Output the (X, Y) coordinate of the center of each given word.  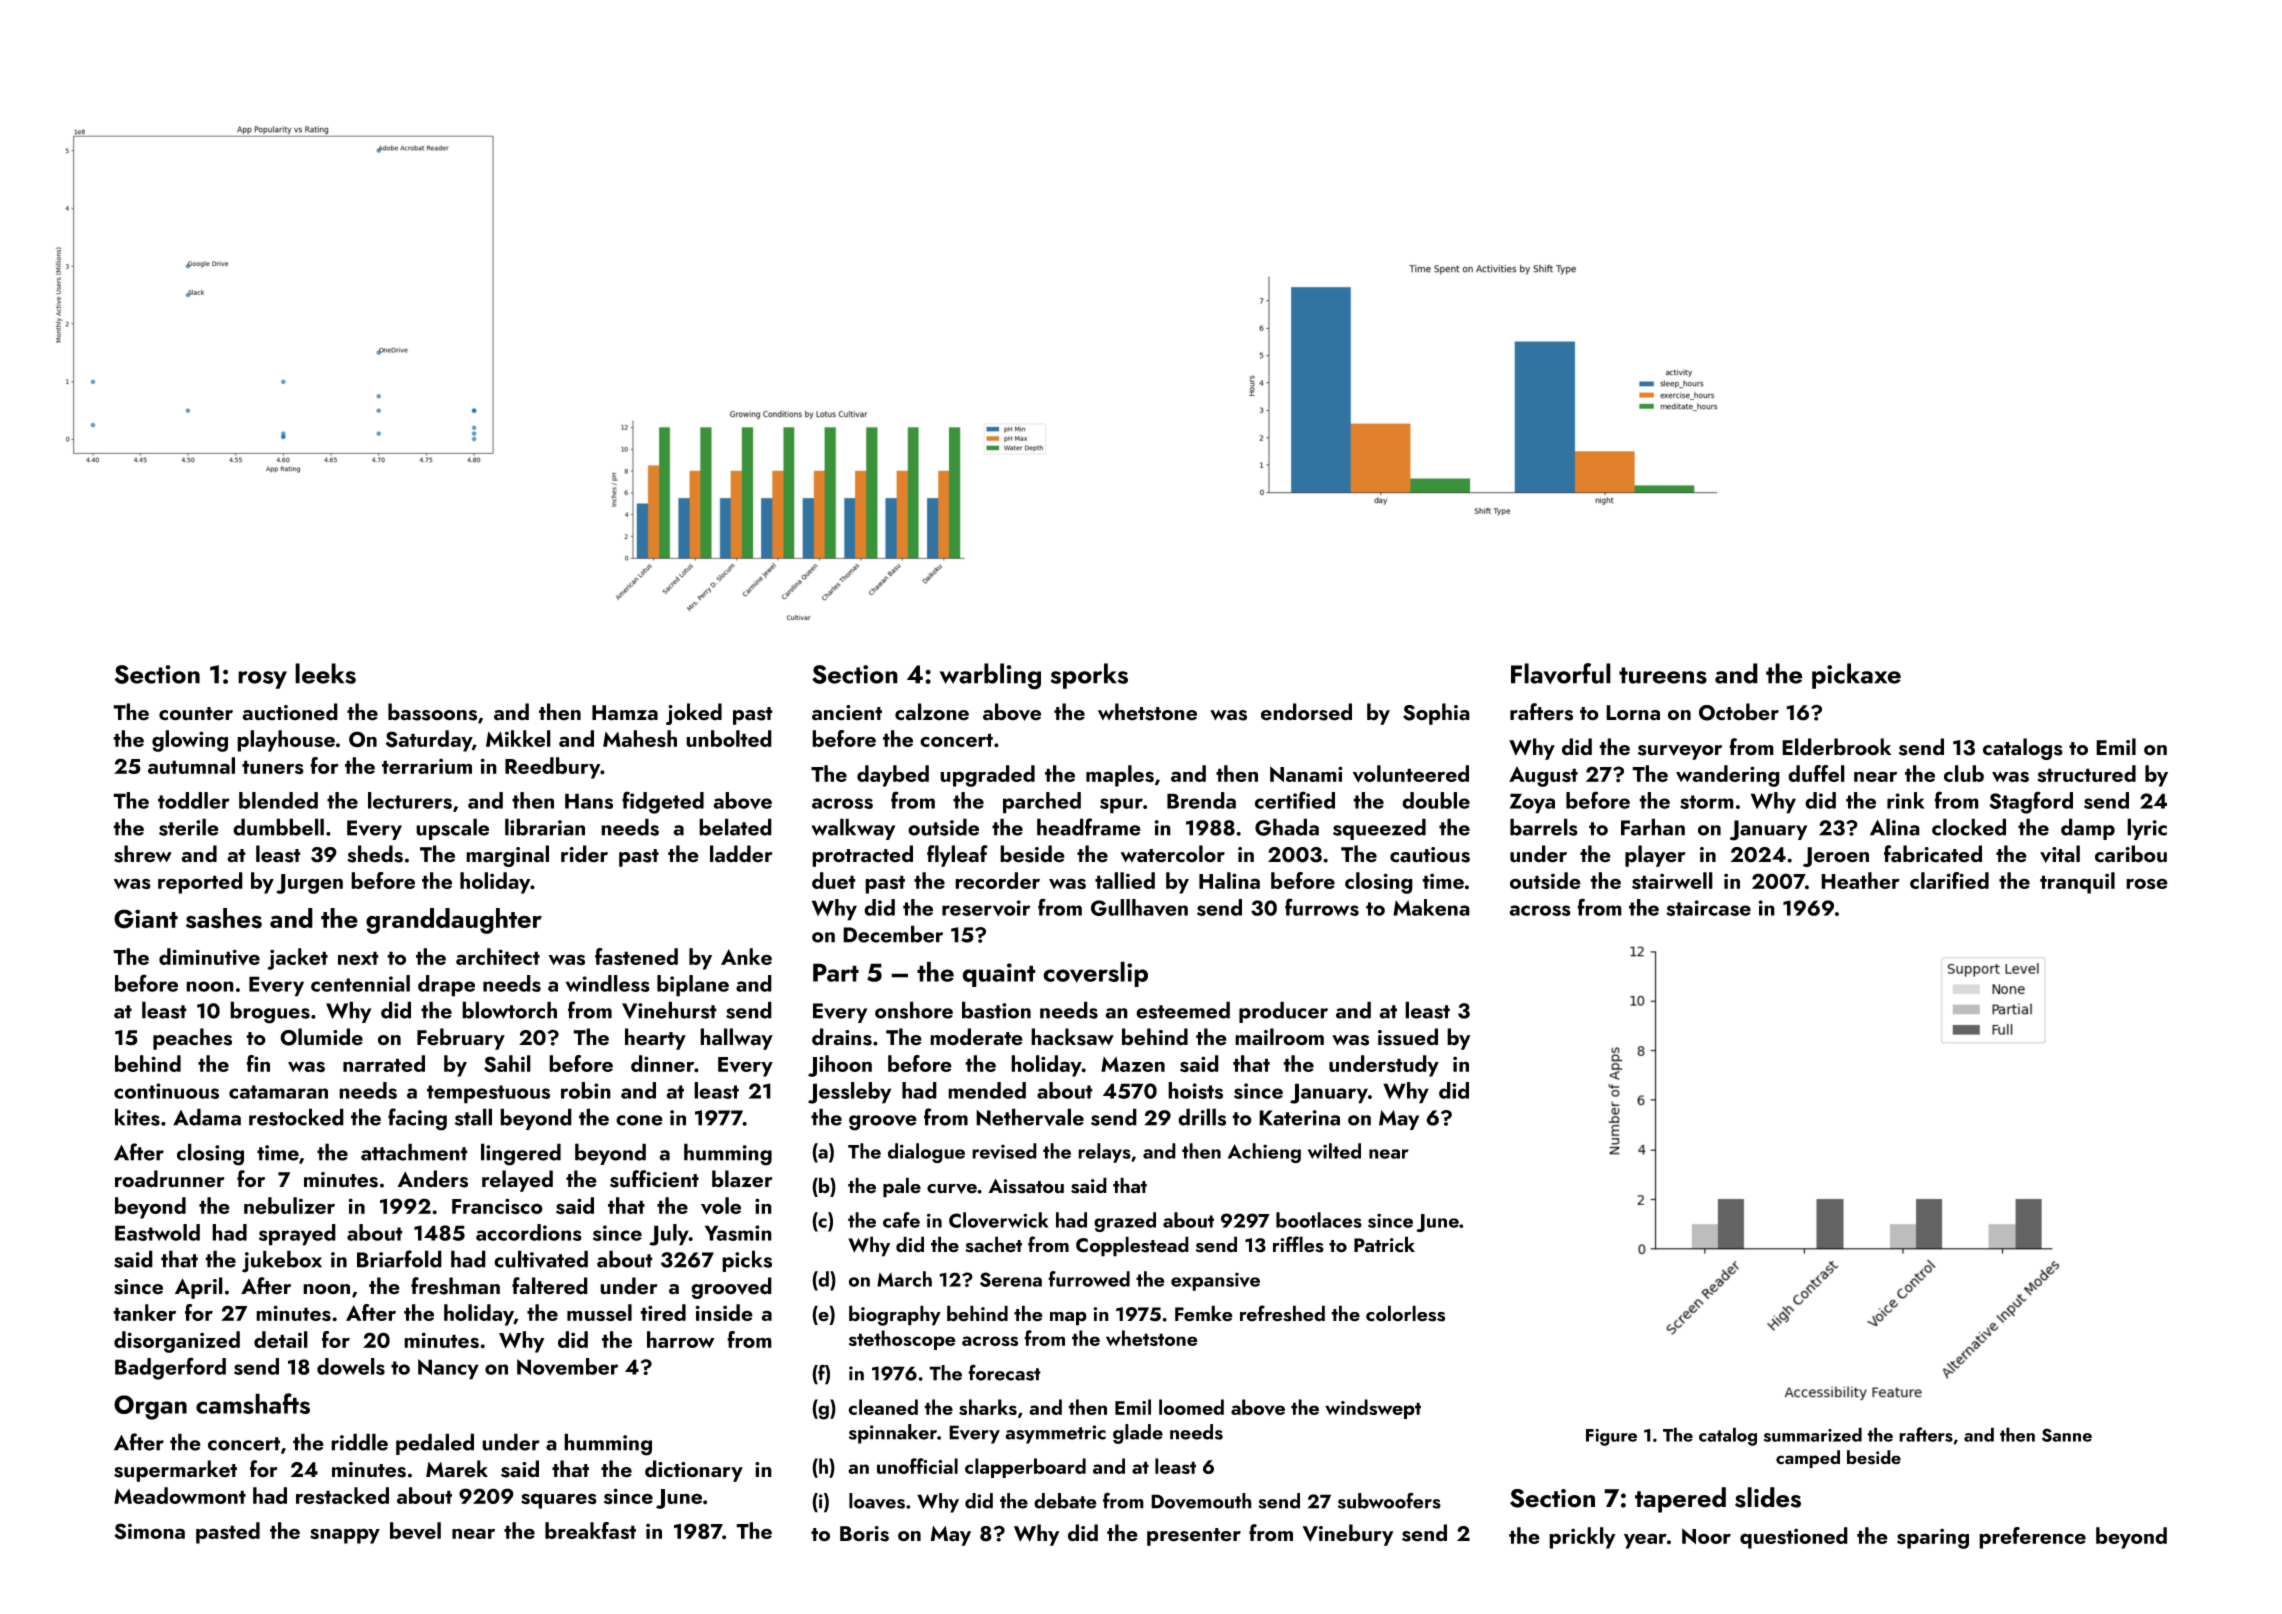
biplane (693, 986)
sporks (1089, 676)
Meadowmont (180, 1495)
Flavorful (1561, 673)
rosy (262, 680)
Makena (1431, 907)
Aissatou (1026, 1186)
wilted (1334, 1151)
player (1655, 856)
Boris (864, 1534)
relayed (517, 1181)
